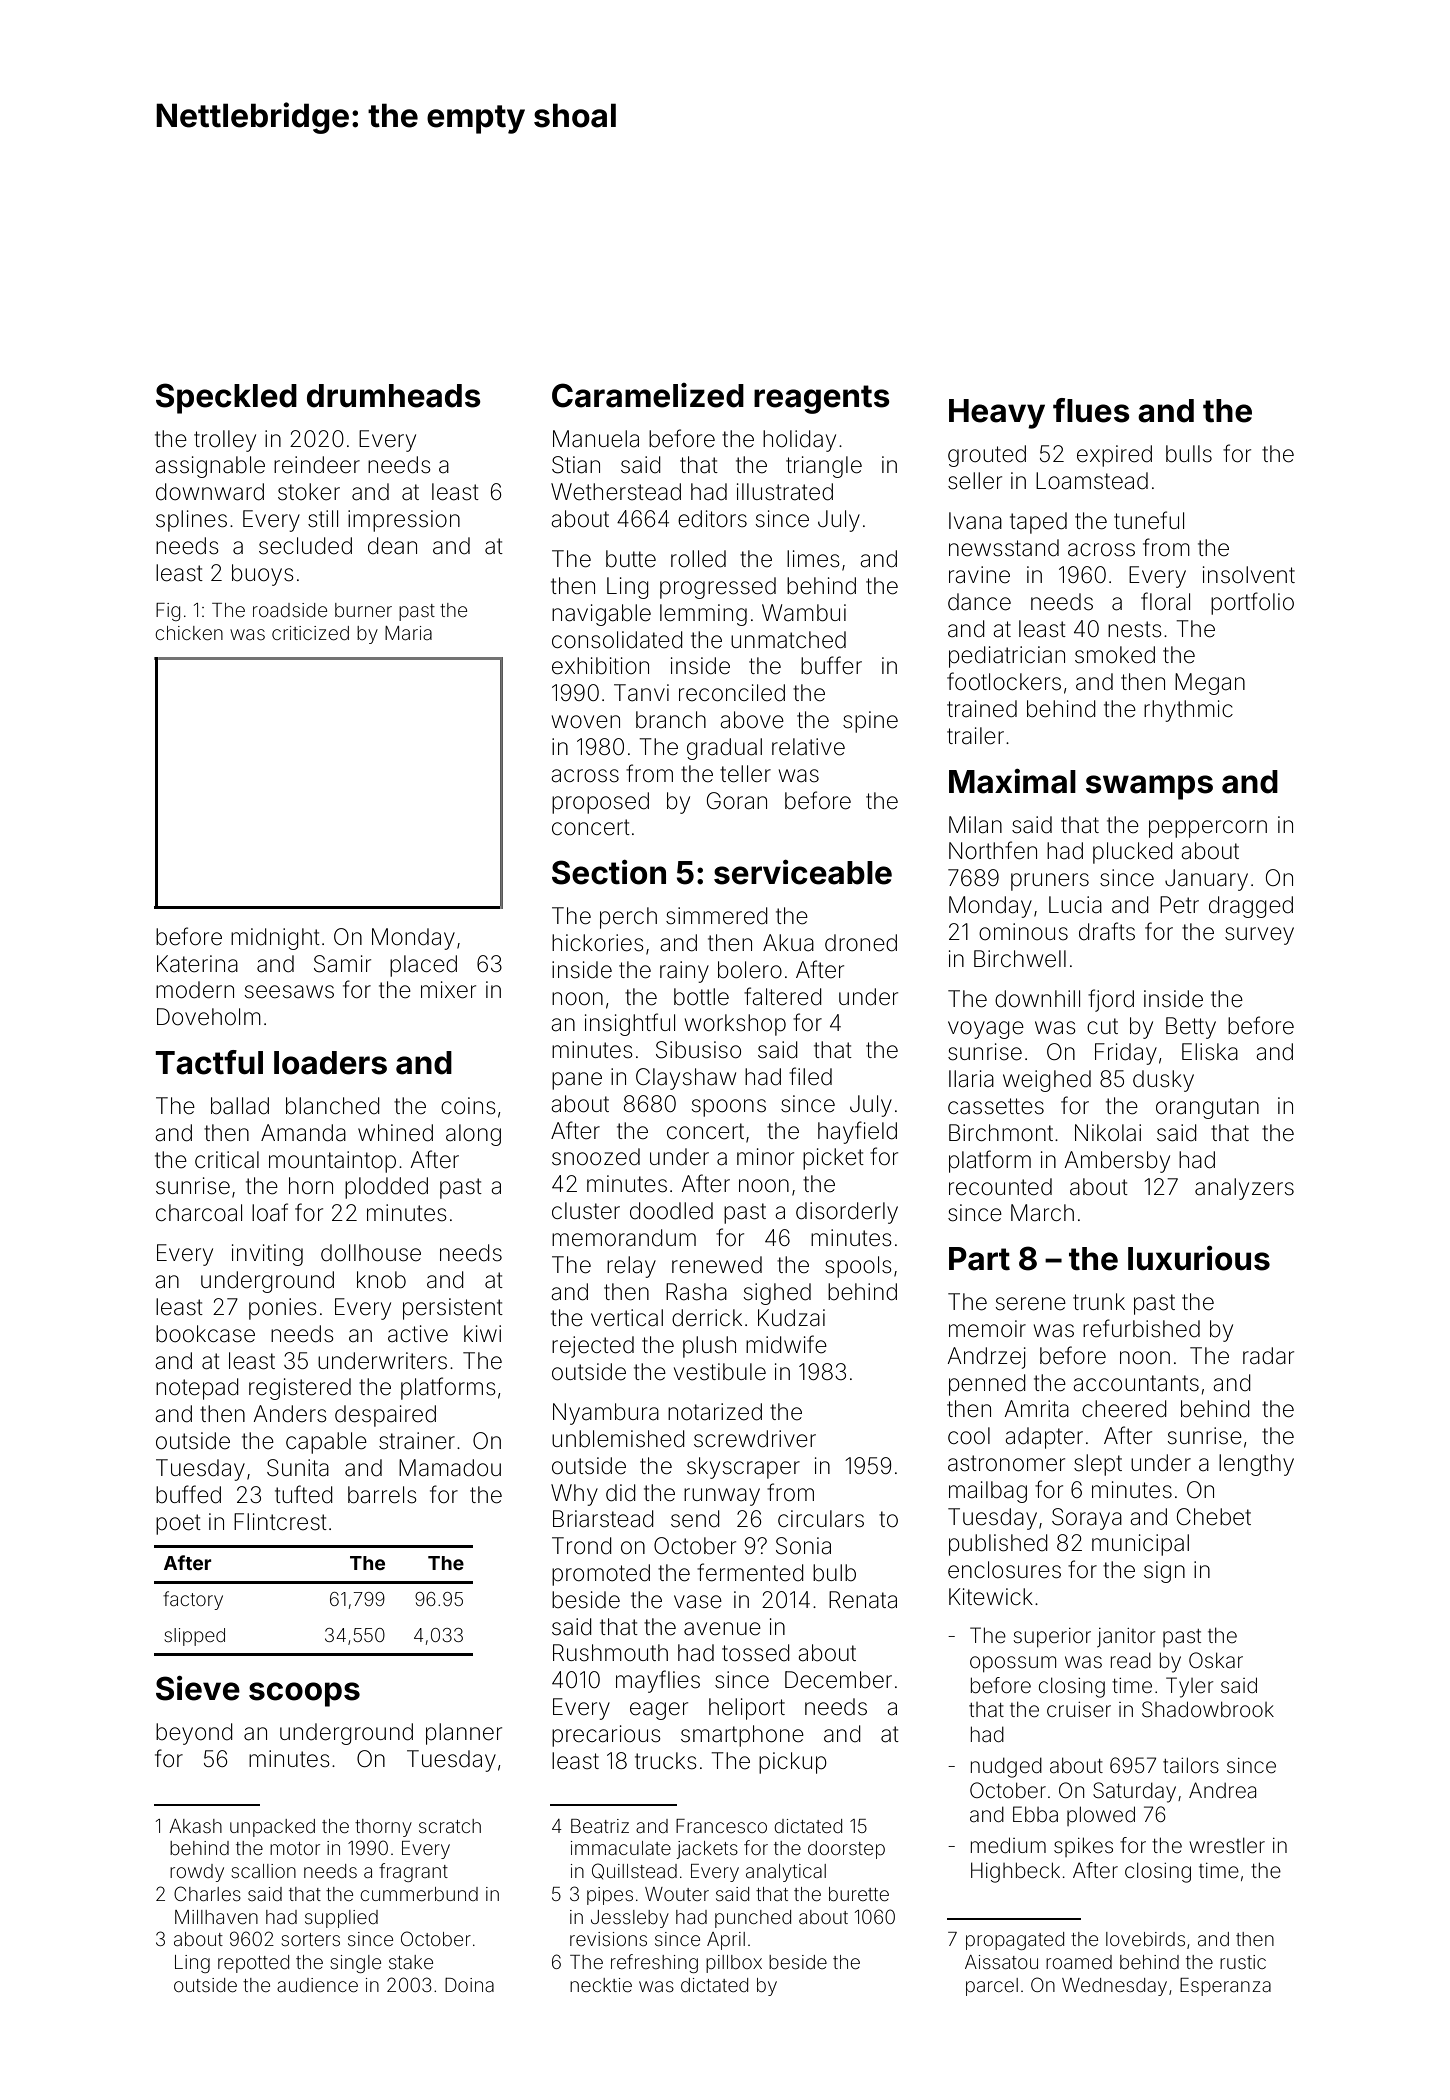 This screenshot has width=1450, height=2100. What do you see at coordinates (1244, 1189) in the screenshot?
I see `analyzers` at bounding box center [1244, 1189].
